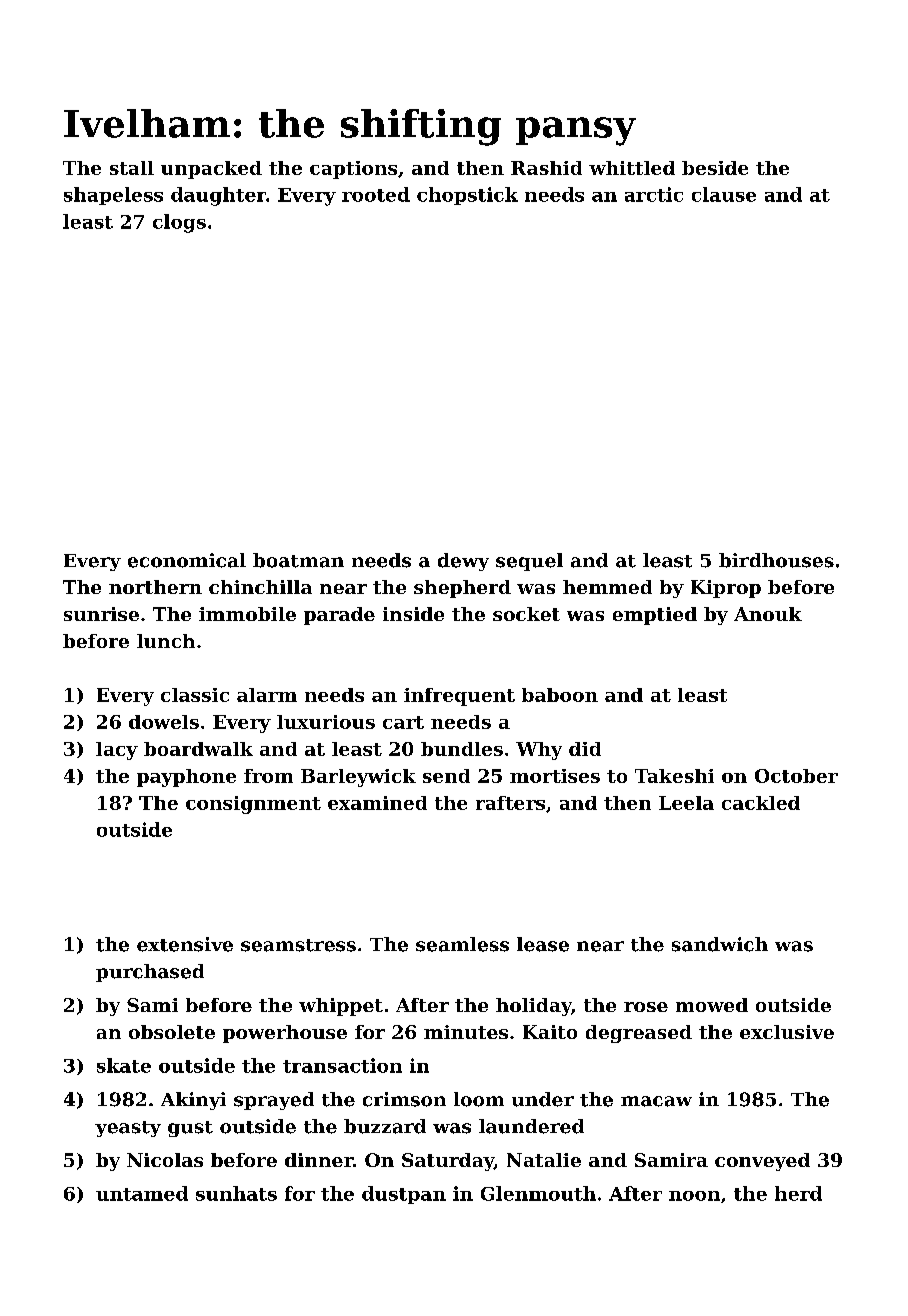 This screenshot has height=1316, width=908. What do you see at coordinates (179, 223) in the screenshot?
I see `clogs` at bounding box center [179, 223].
